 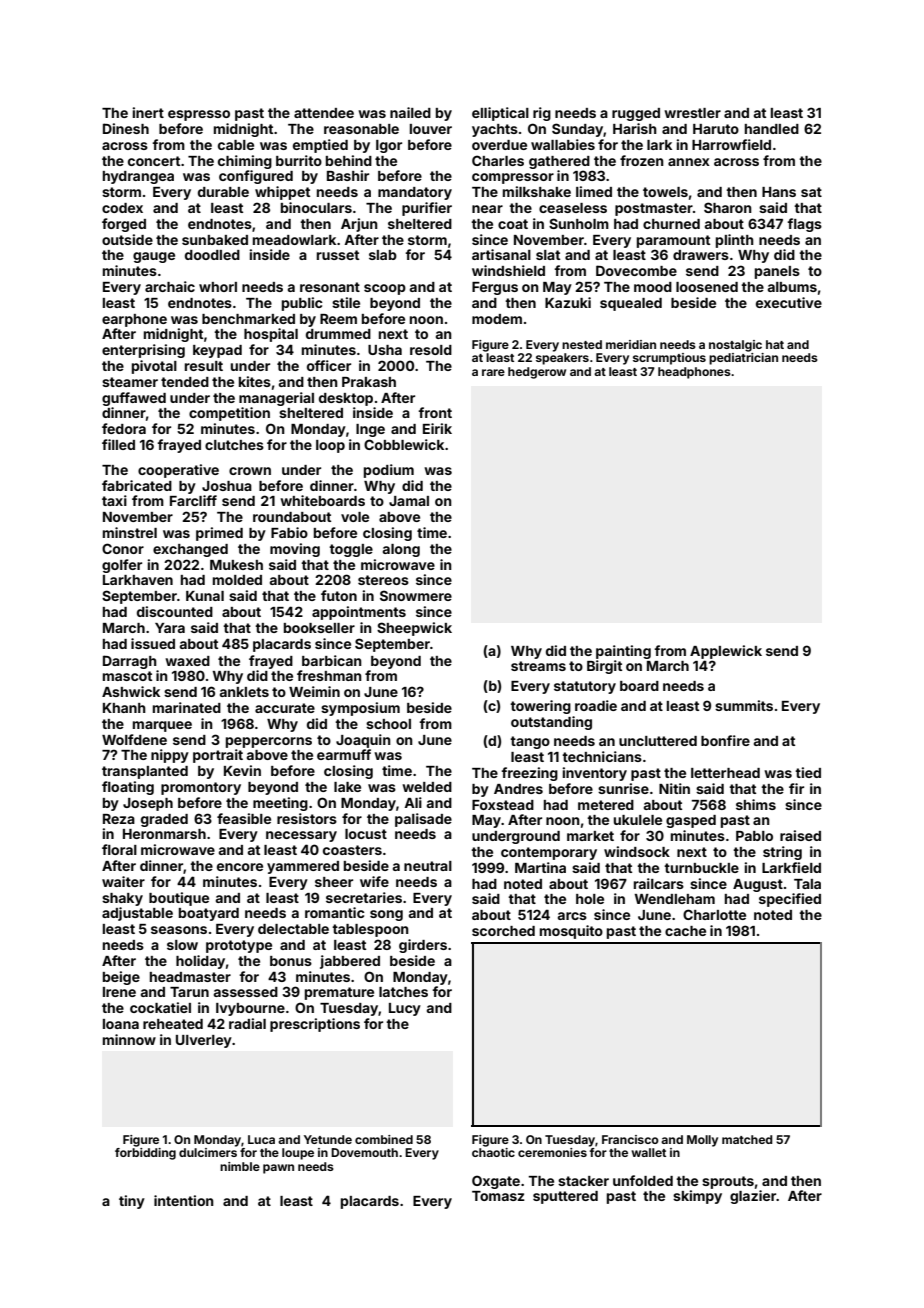 I want to click on churned, so click(x=671, y=224).
